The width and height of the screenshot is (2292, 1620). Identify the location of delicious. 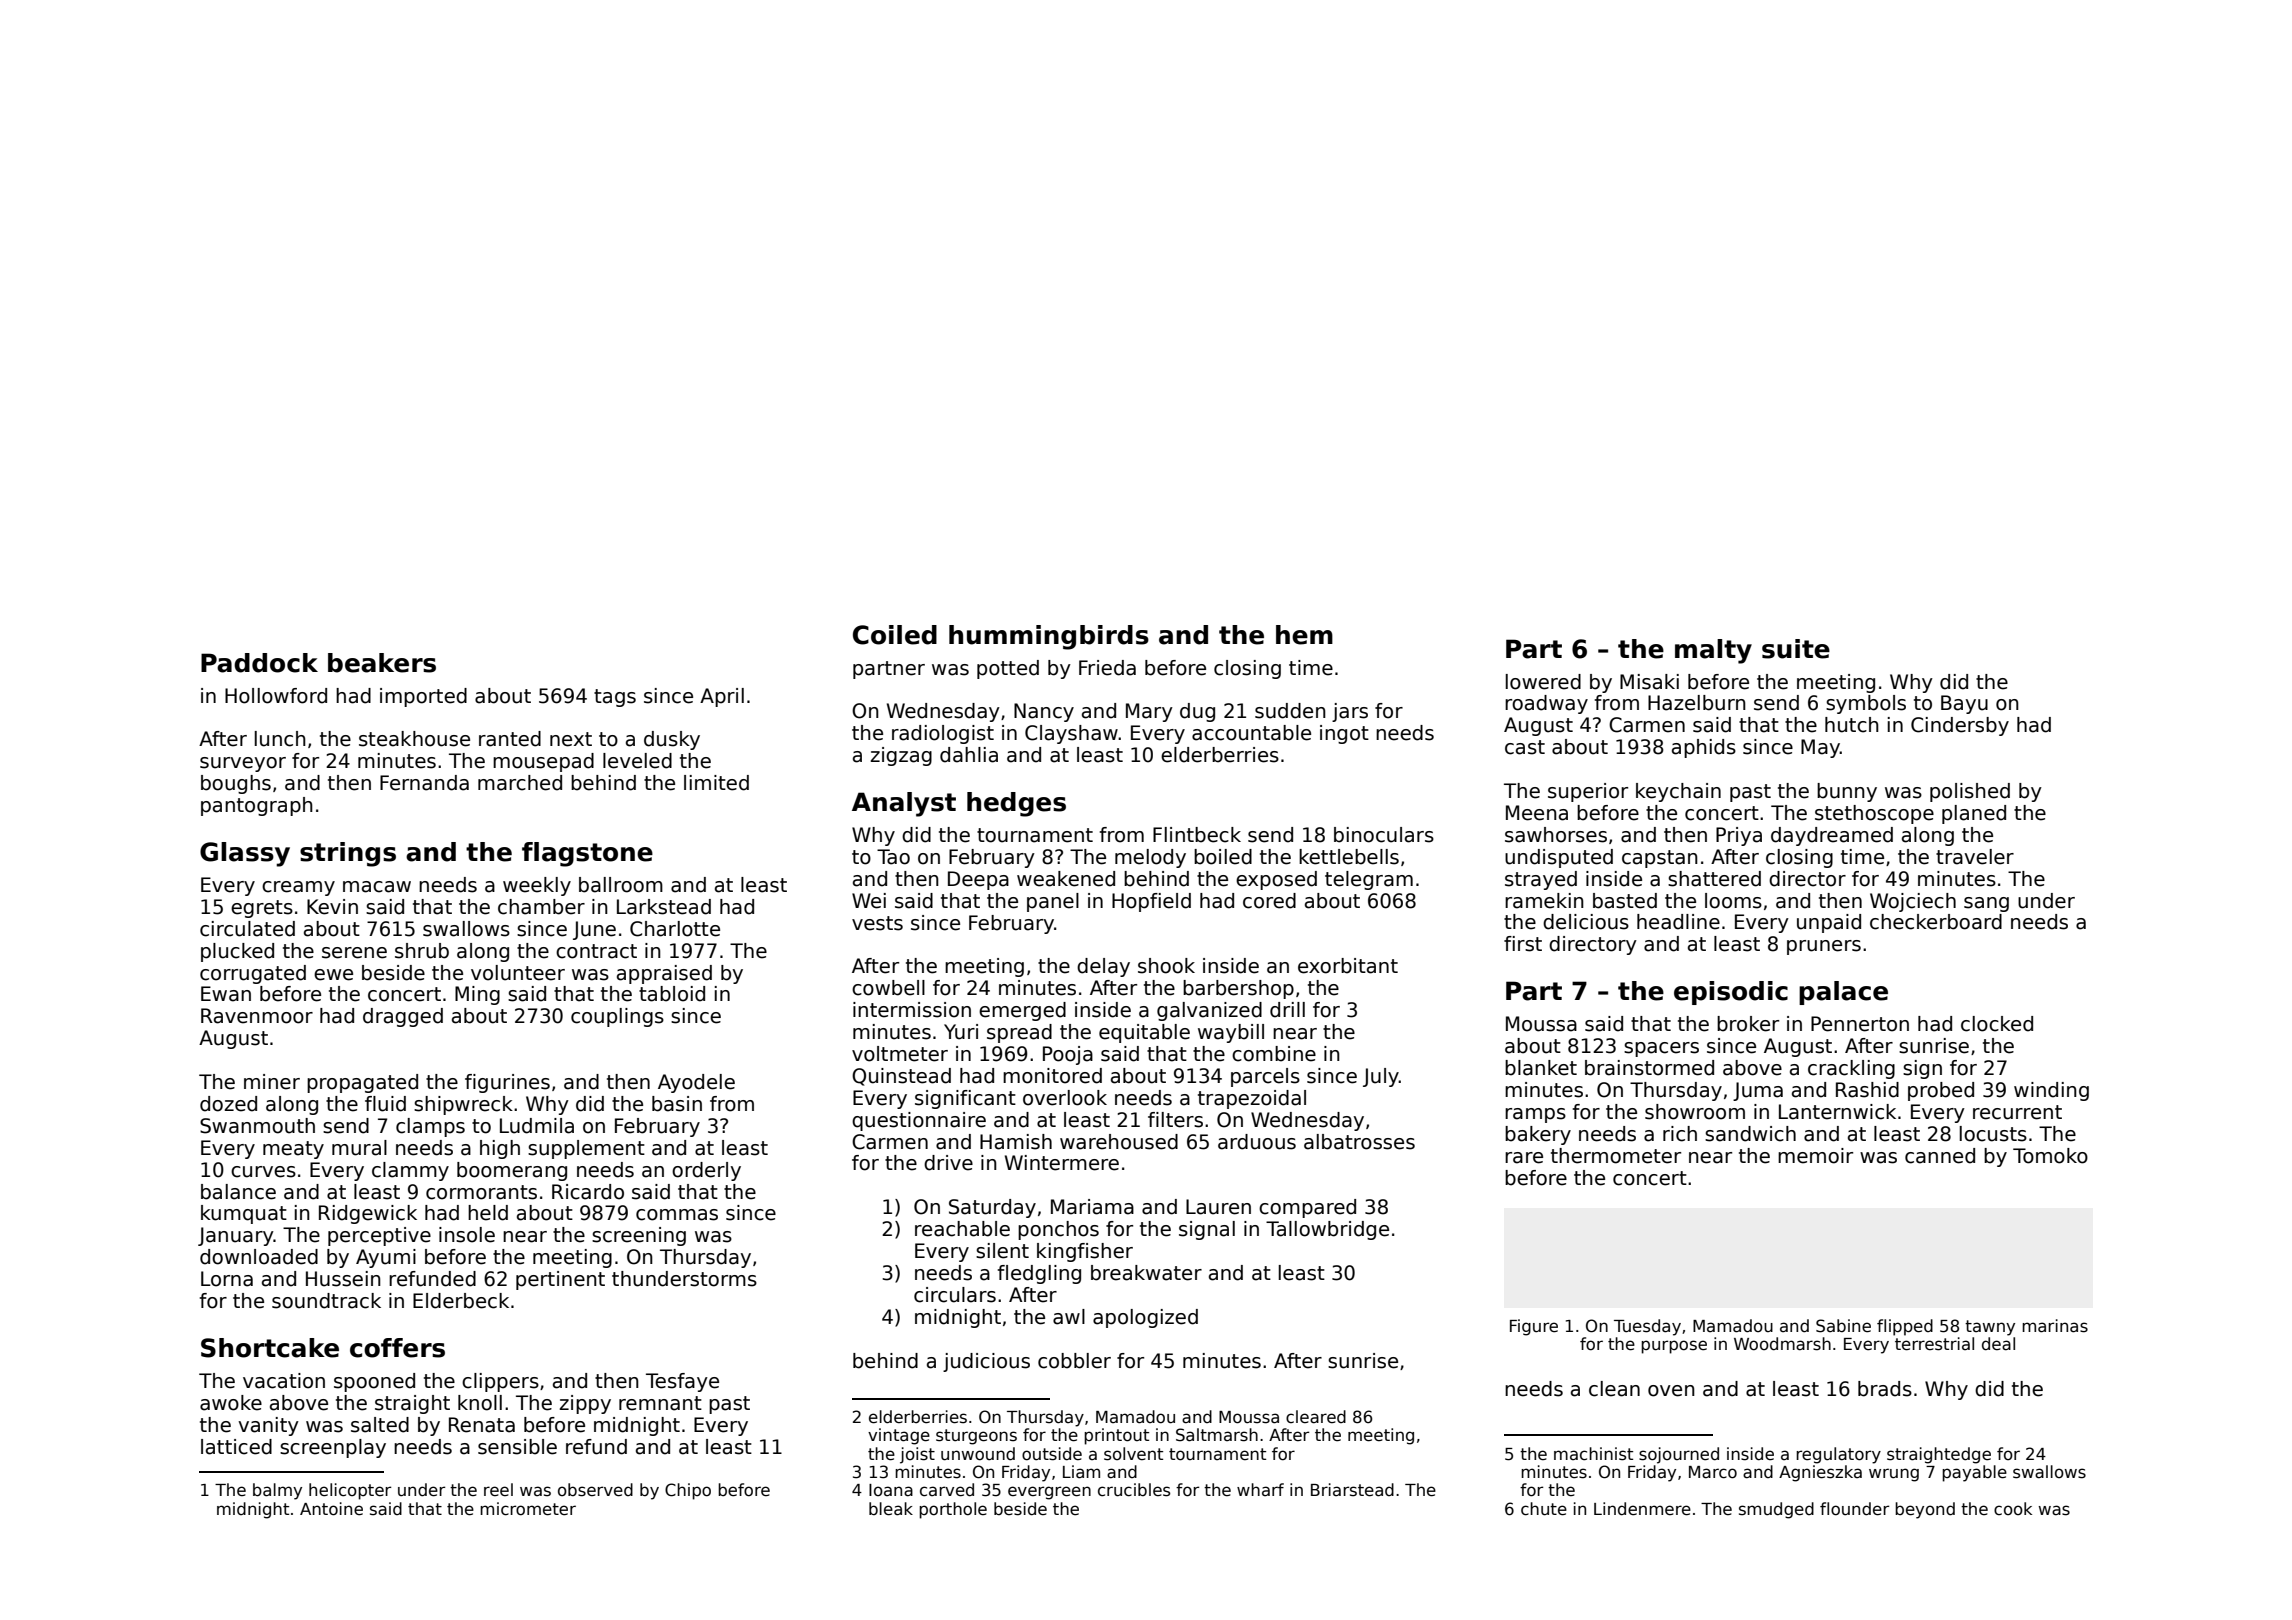
(1586, 922).
